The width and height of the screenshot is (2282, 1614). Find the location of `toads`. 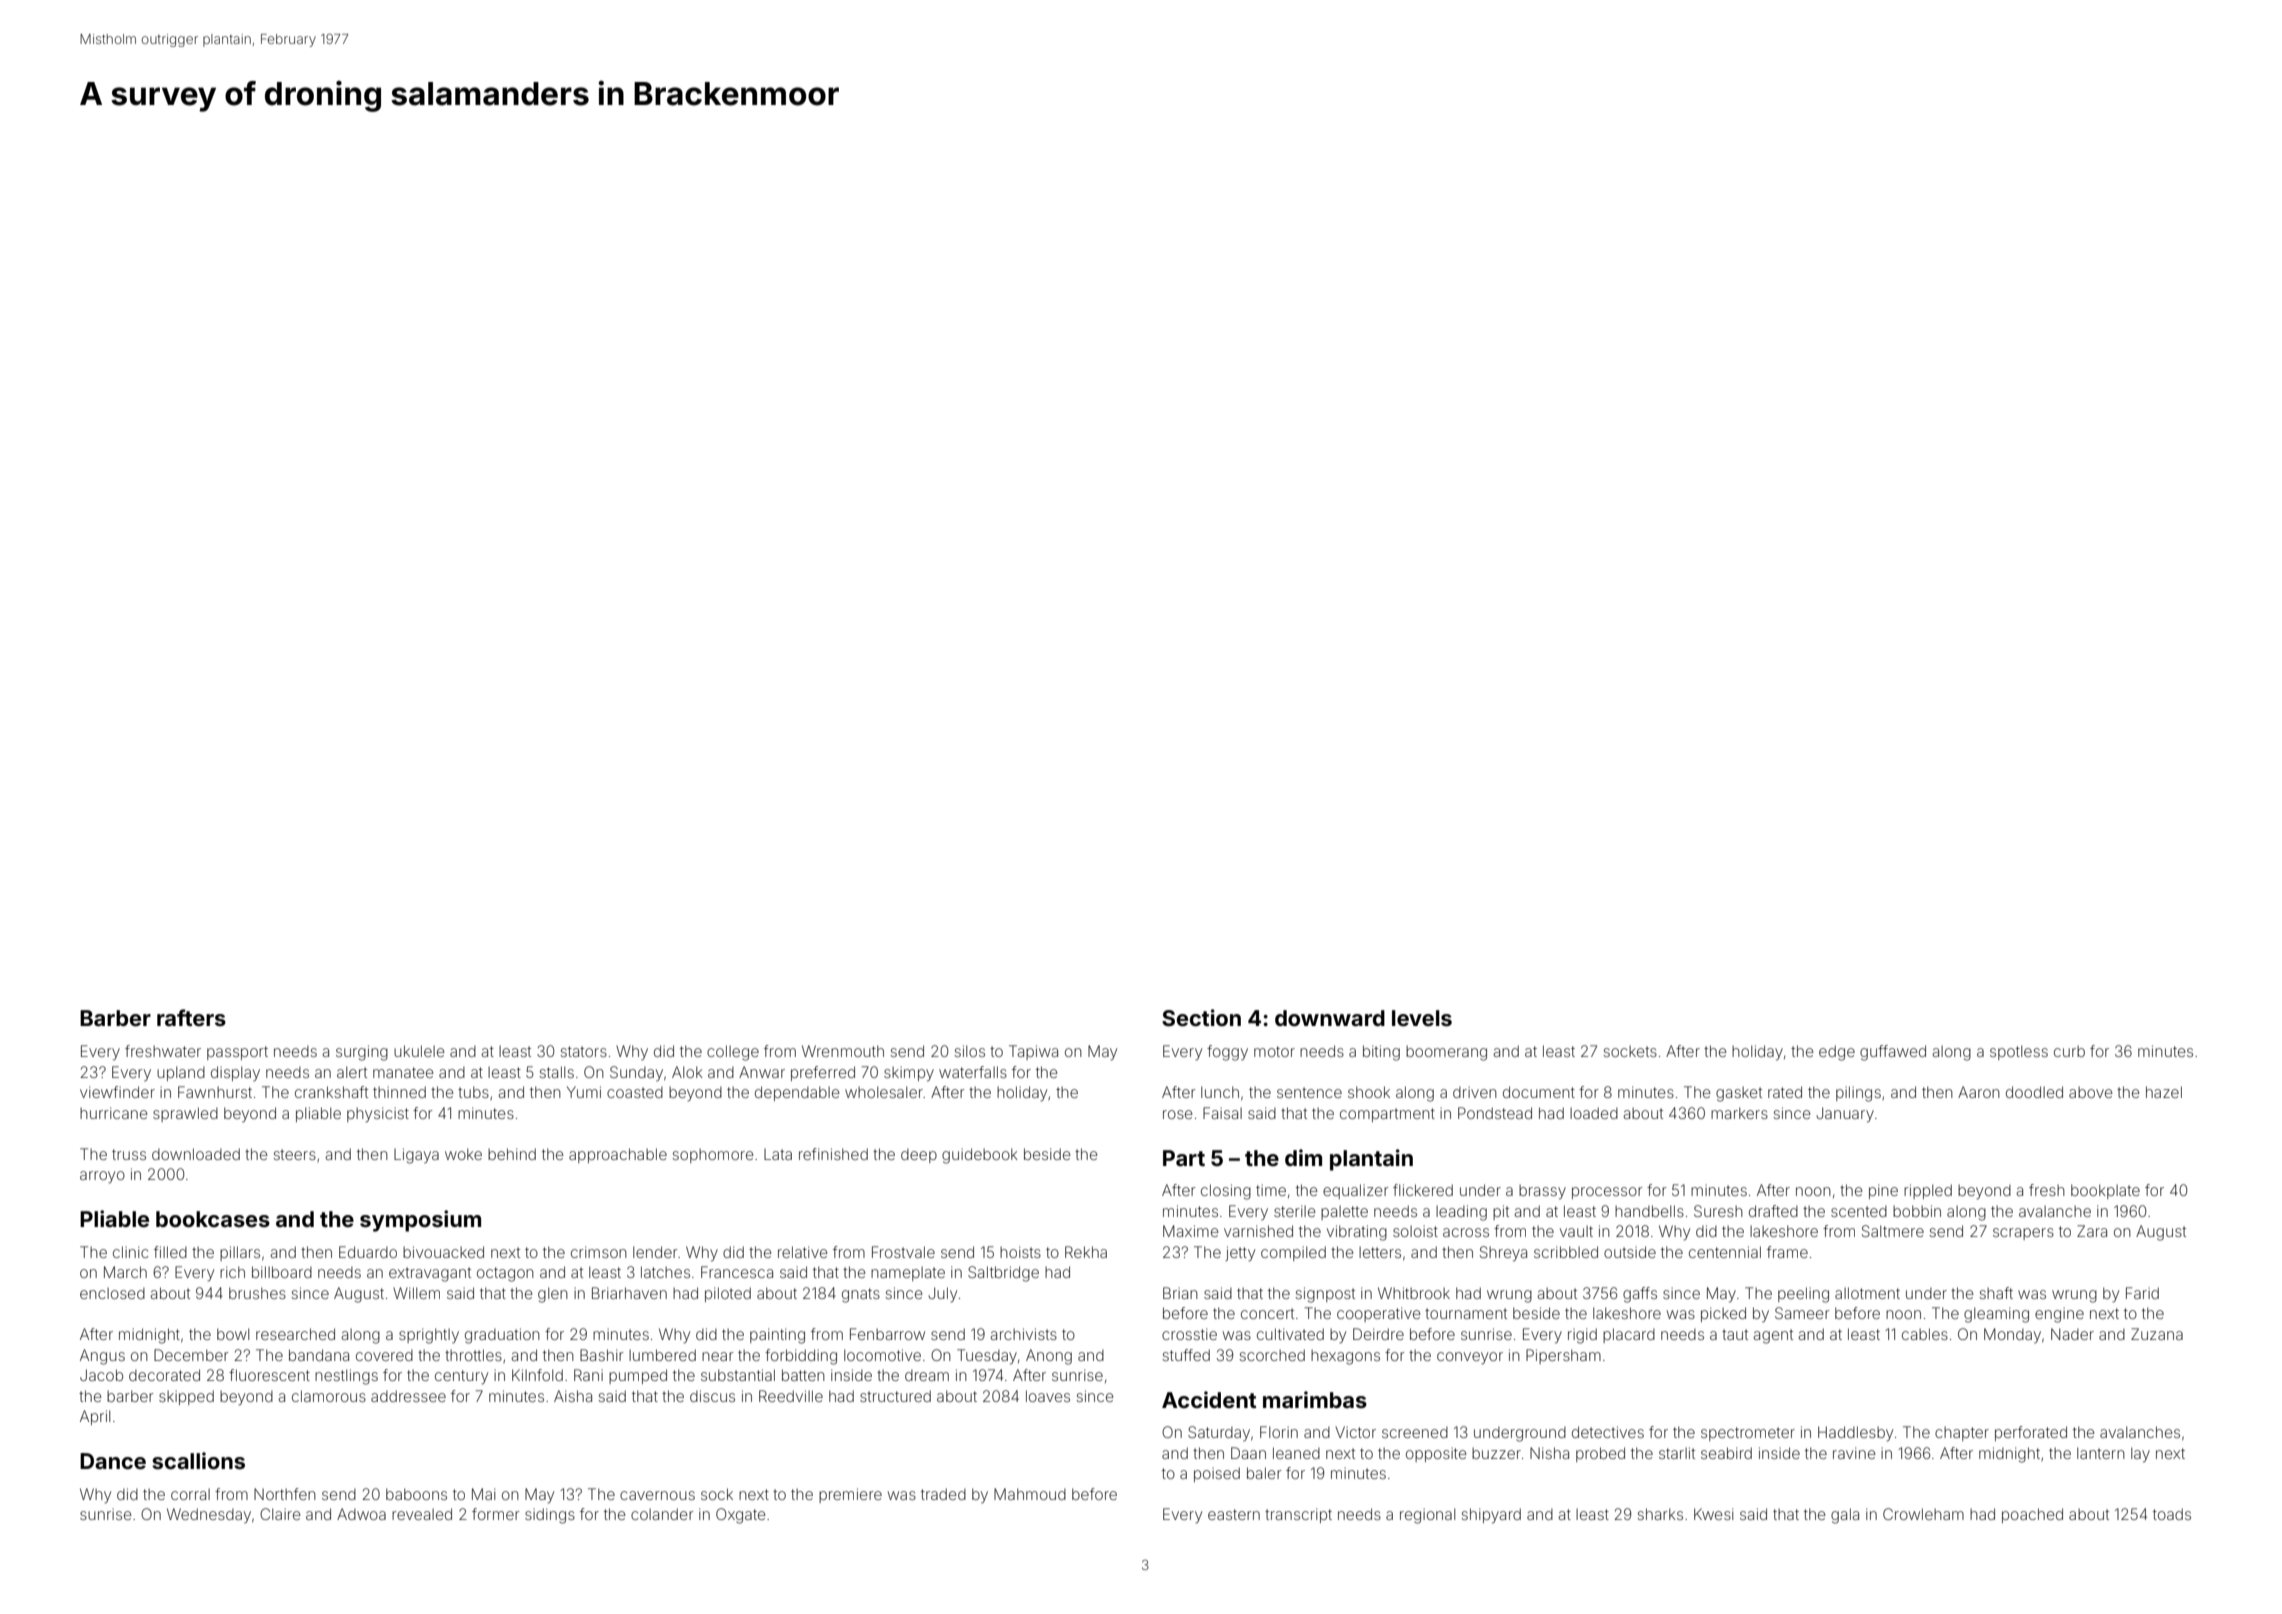

toads is located at coordinates (2172, 1514).
